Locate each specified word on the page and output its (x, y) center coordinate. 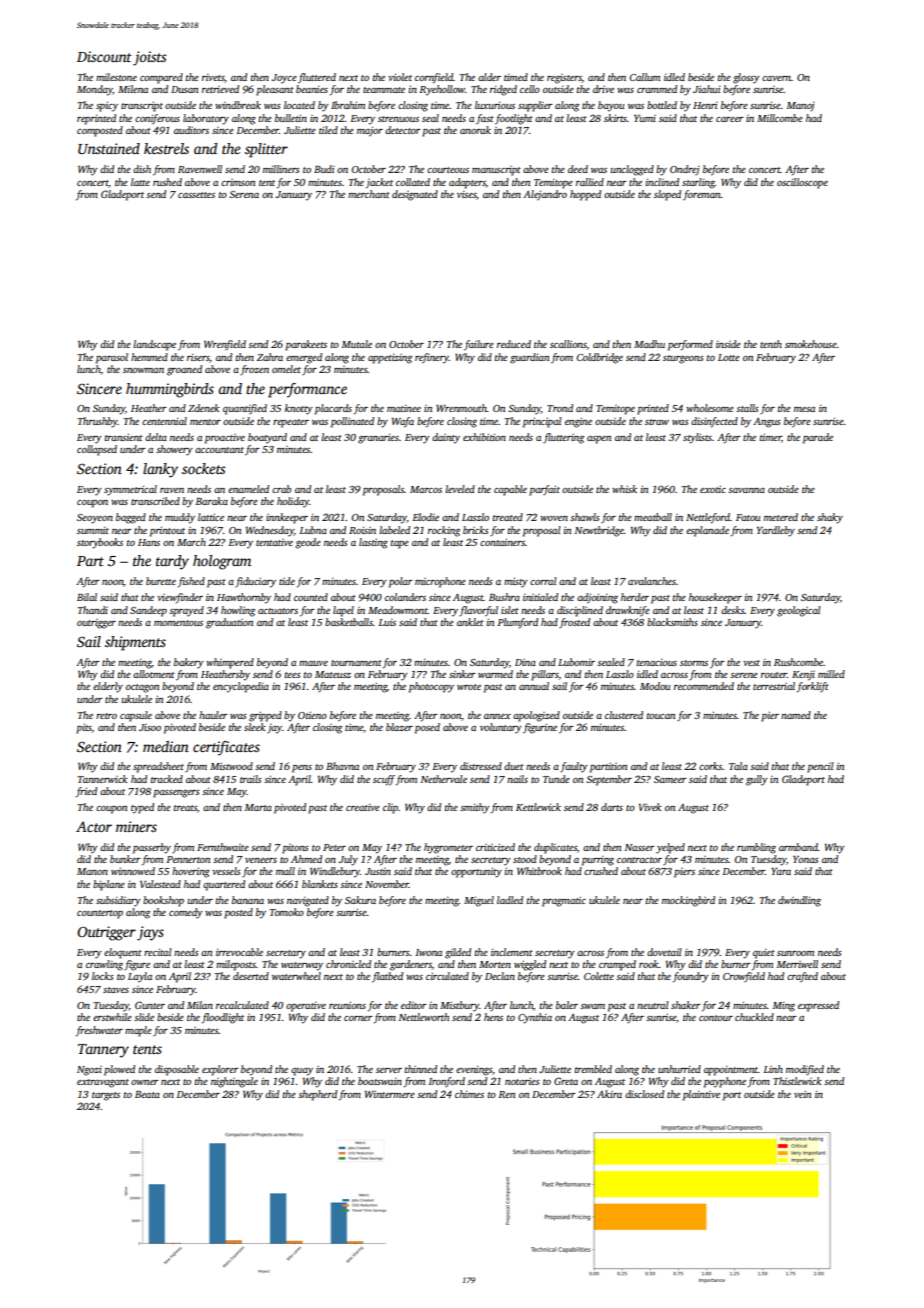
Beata (147, 1094)
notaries (522, 1081)
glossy (746, 78)
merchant (369, 194)
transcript (142, 106)
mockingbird (688, 901)
